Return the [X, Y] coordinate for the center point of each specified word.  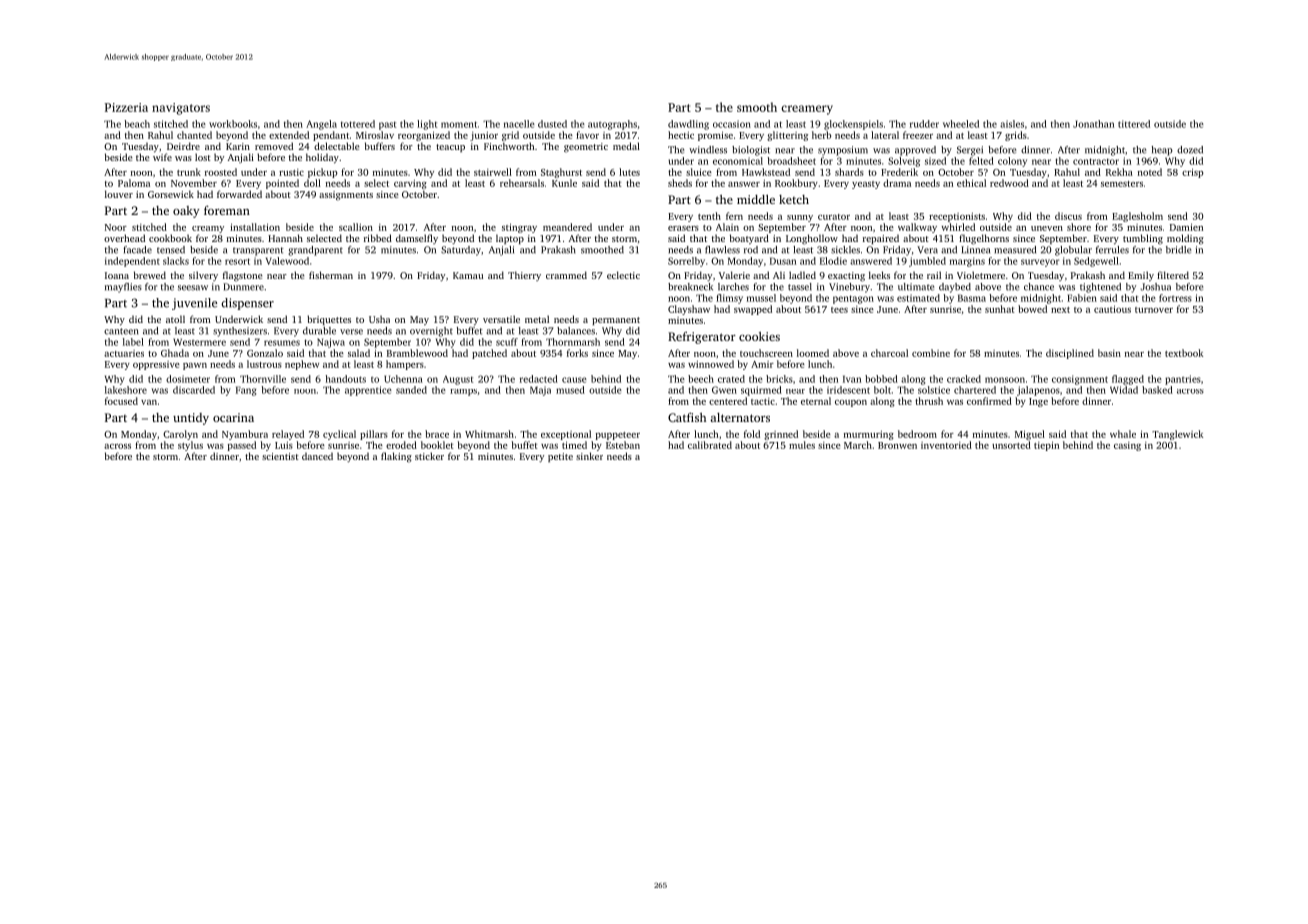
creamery [807, 110]
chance [1039, 287]
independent [132, 262]
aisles [1012, 124]
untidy [191, 419]
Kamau [468, 275]
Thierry [524, 276]
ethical [971, 183]
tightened [1100, 288]
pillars [374, 435]
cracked [964, 379]
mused [570, 390]
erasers [683, 228]
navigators [181, 109]
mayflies [123, 288]
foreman [227, 210]
